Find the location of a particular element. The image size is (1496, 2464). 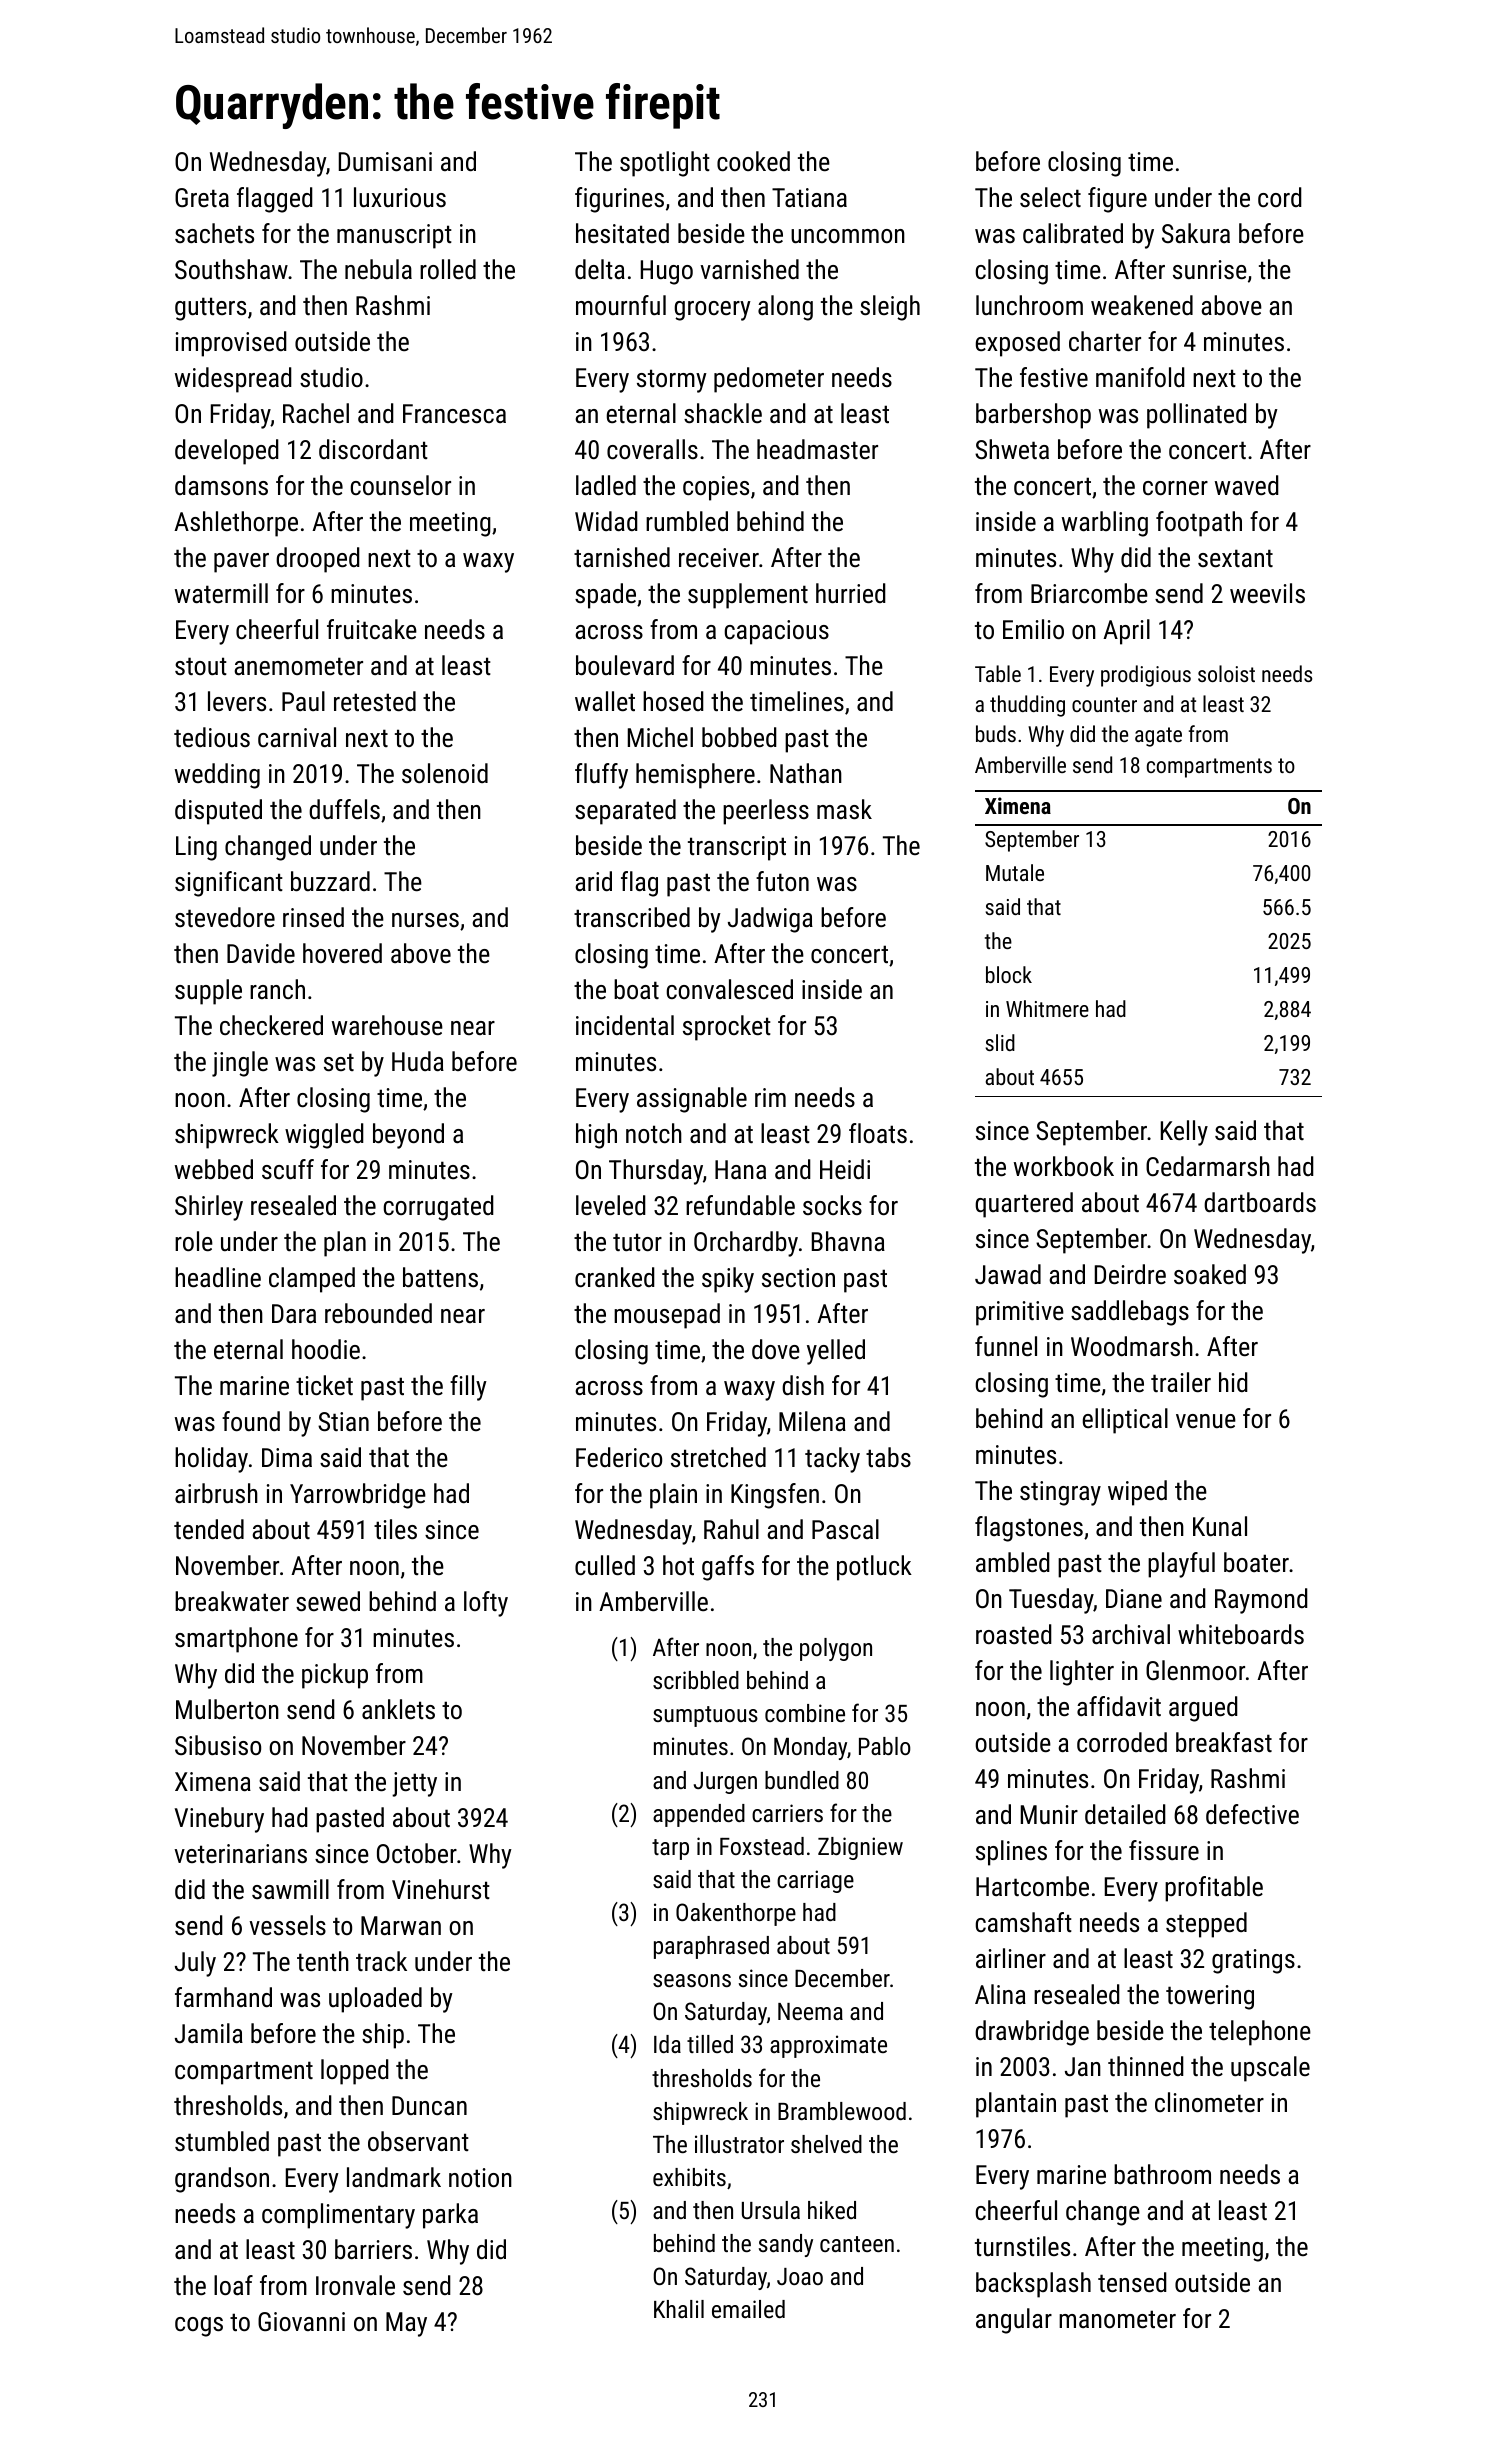

figure is located at coordinates (1117, 200).
